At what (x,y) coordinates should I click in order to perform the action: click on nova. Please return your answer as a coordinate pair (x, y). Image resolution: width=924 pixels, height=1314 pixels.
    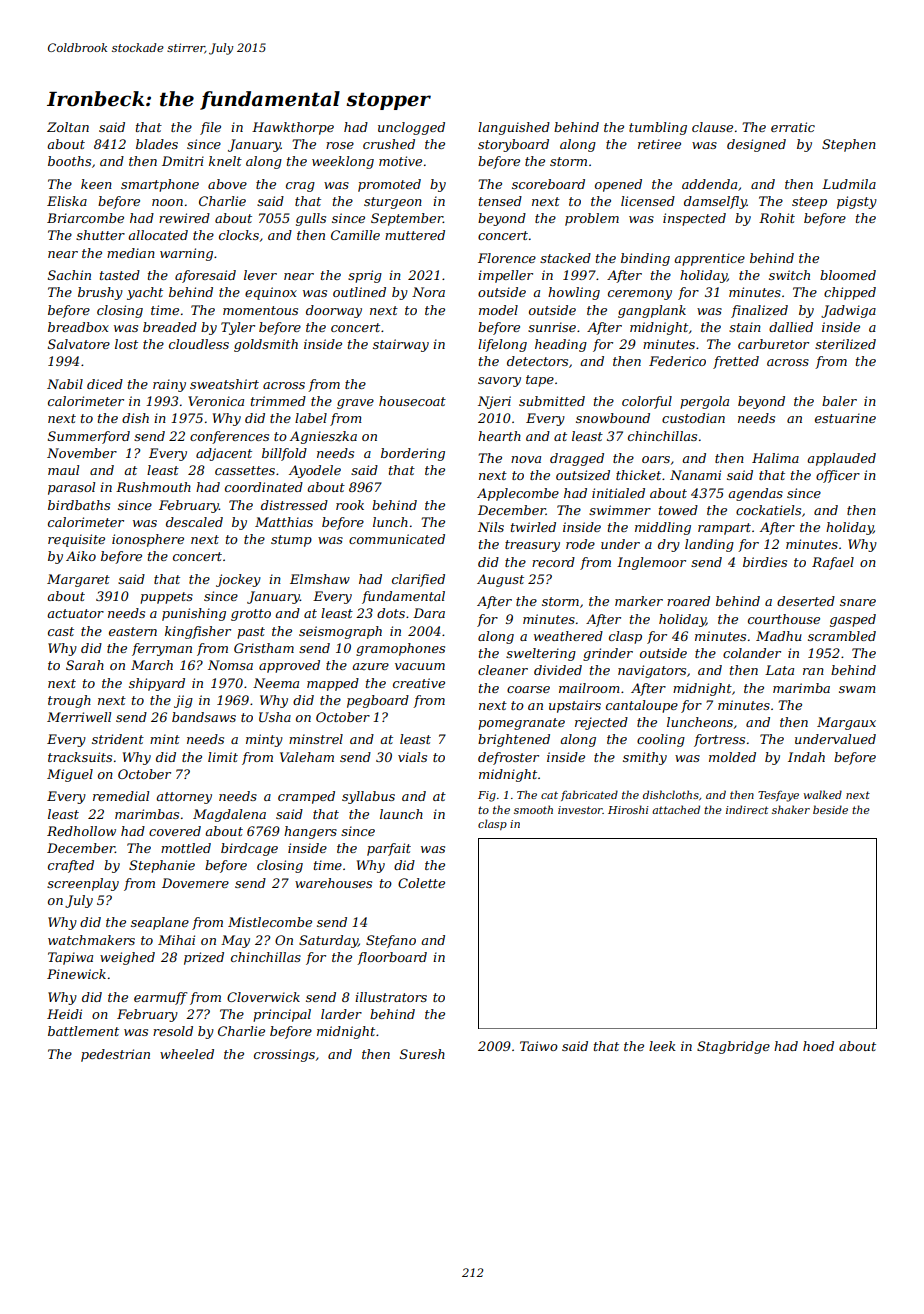
    Looking at the image, I should click on (526, 459).
